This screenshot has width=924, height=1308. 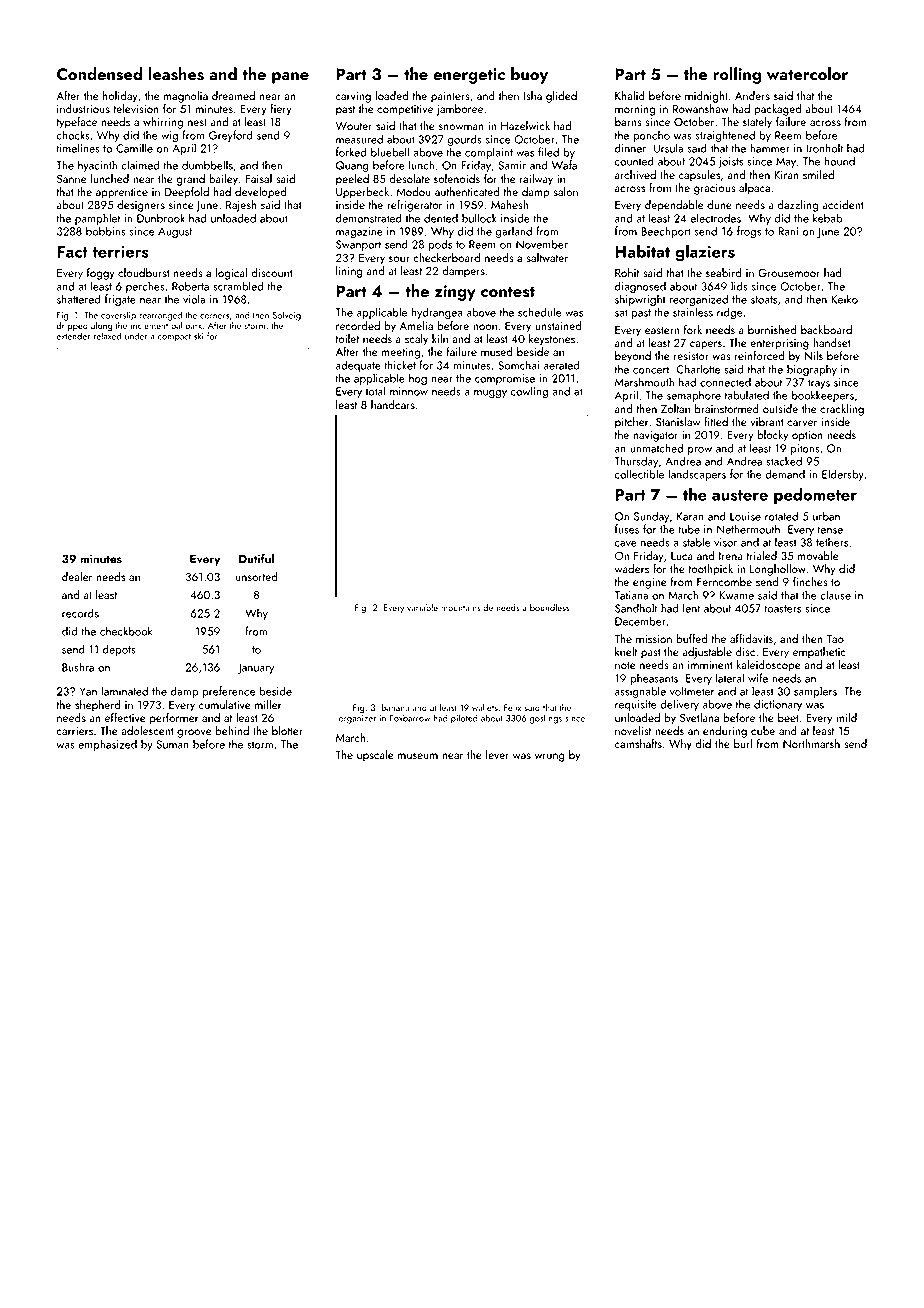 I want to click on watercolor, so click(x=807, y=73).
